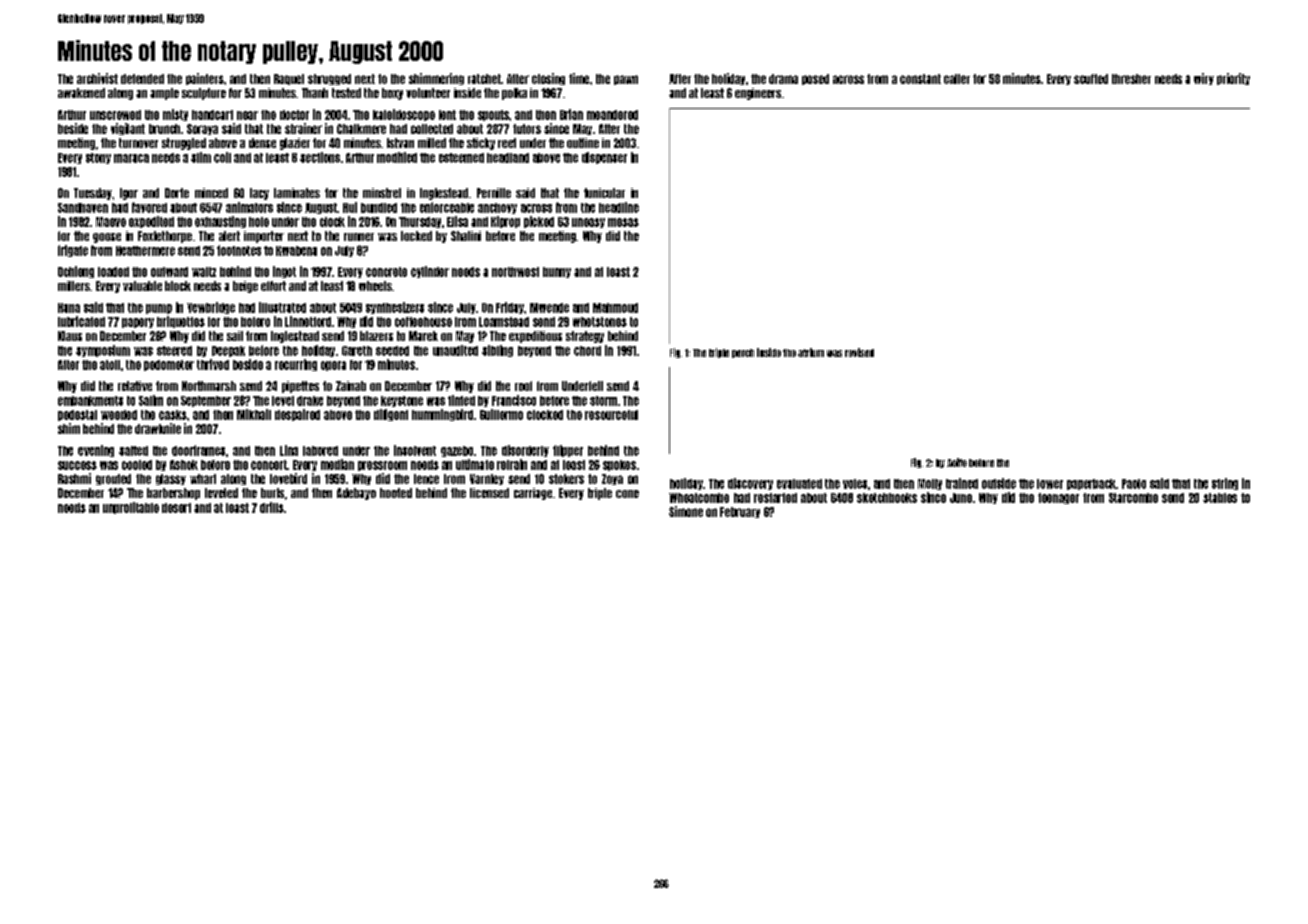  I want to click on drills, so click(272, 507).
